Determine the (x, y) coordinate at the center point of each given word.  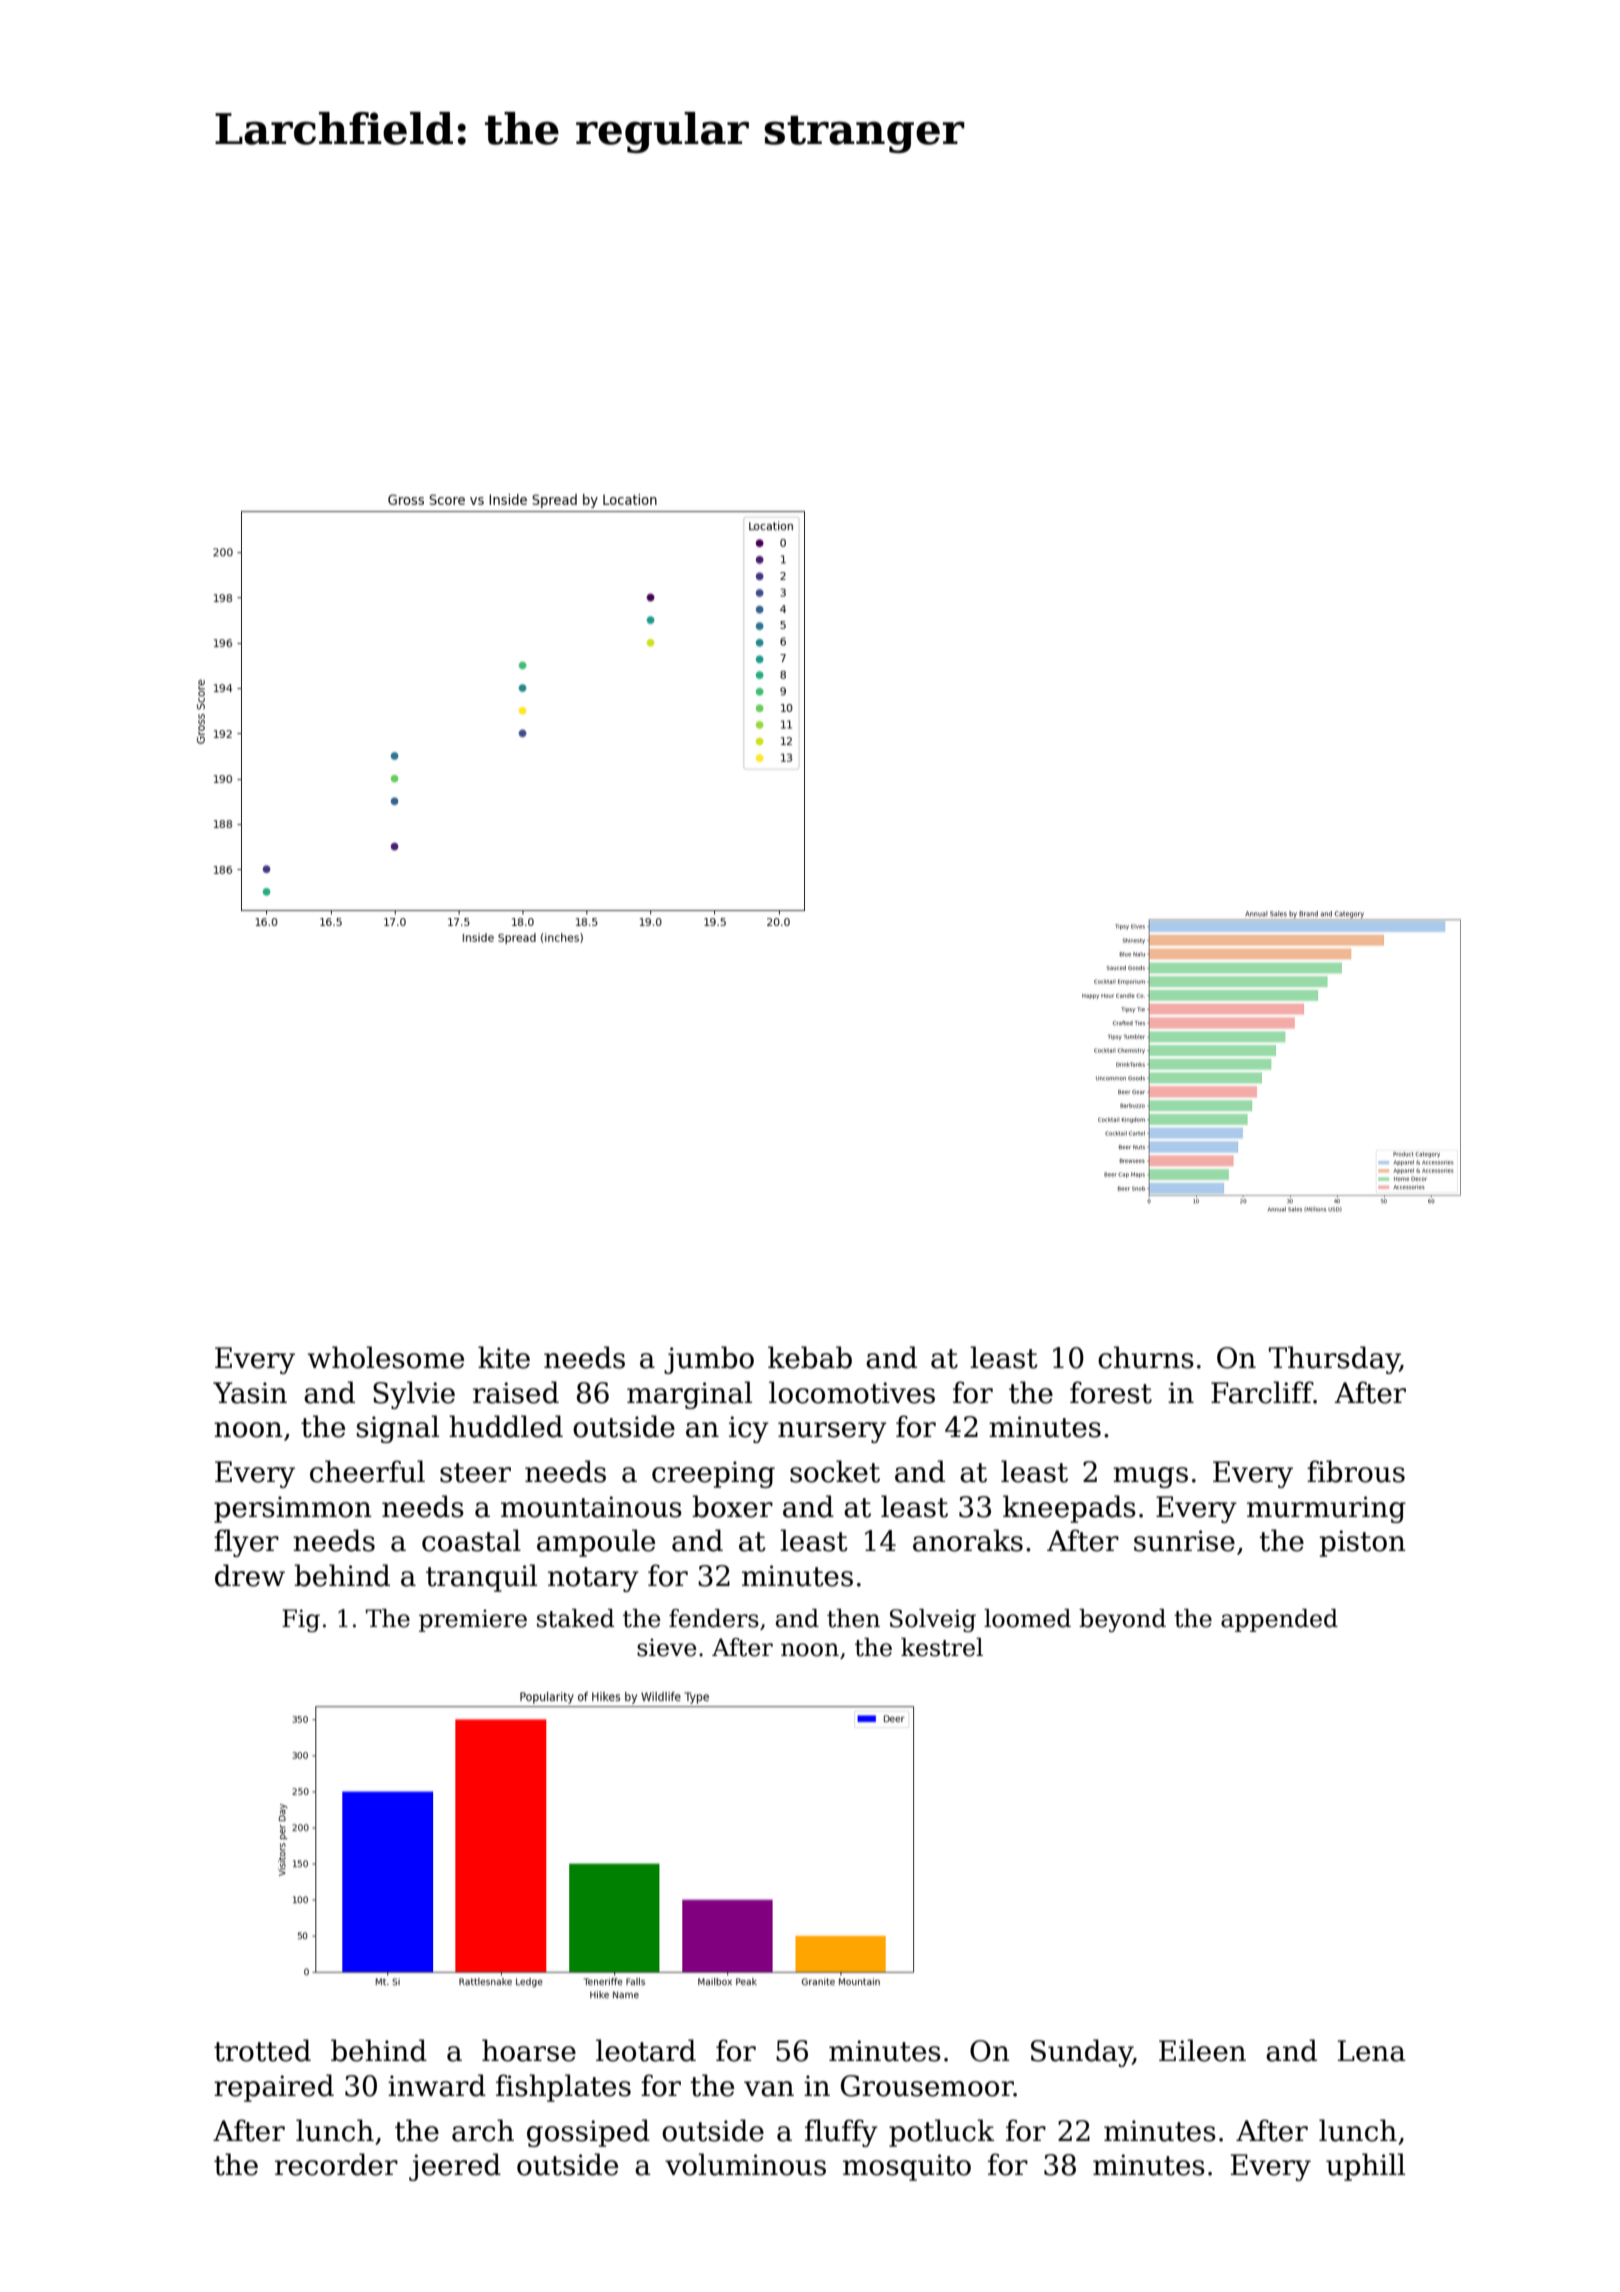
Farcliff (1262, 1392)
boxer (732, 1506)
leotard (646, 2050)
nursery (832, 1432)
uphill (1365, 2167)
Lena (1372, 2051)
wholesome (385, 1357)
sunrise (1184, 1541)
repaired (274, 2088)
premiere (473, 1620)
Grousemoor (927, 2086)
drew (250, 1575)
